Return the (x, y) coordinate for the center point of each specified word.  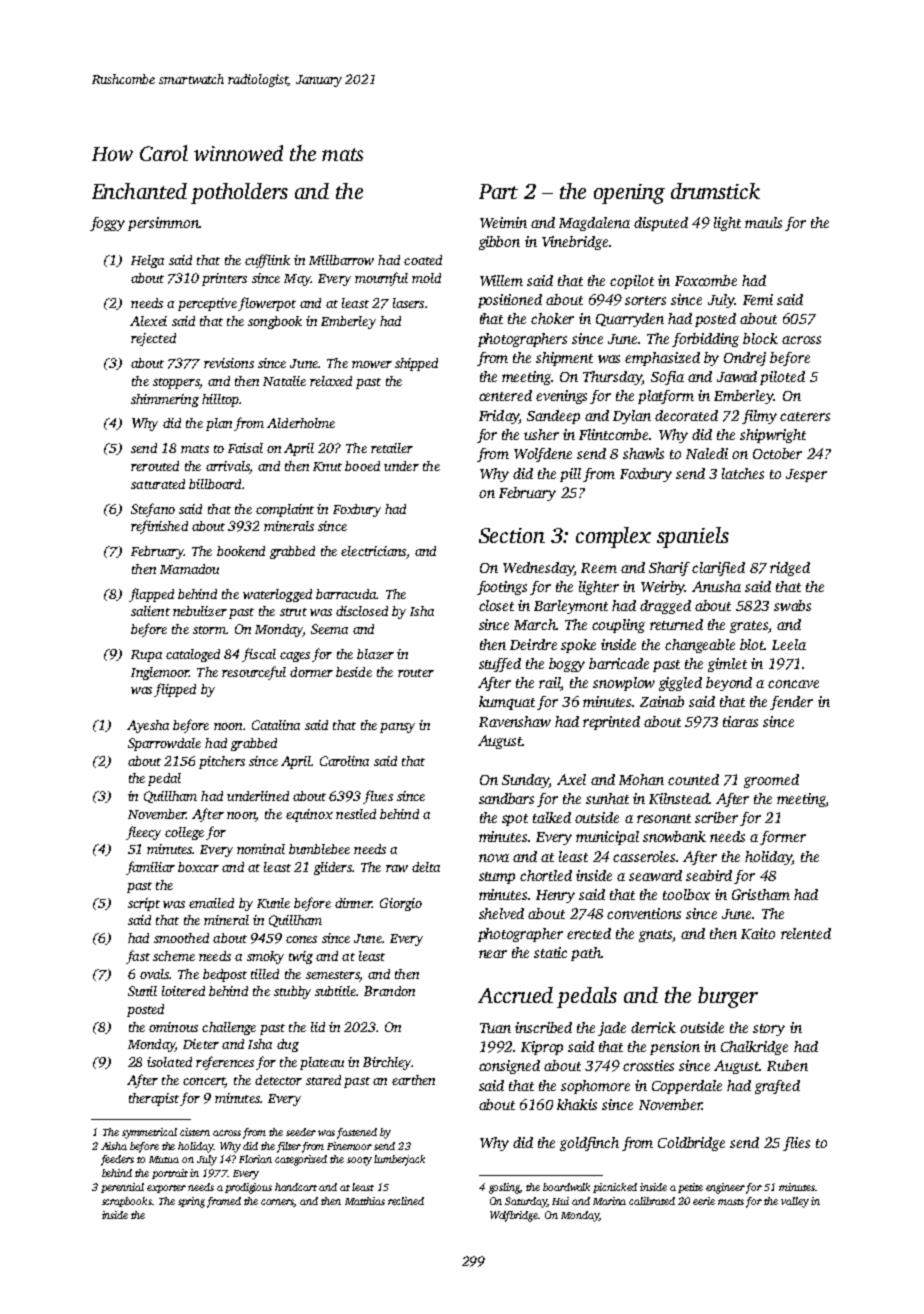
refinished (159, 527)
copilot (632, 282)
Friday (499, 417)
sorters (645, 300)
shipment (564, 359)
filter (289, 1147)
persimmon (163, 224)
